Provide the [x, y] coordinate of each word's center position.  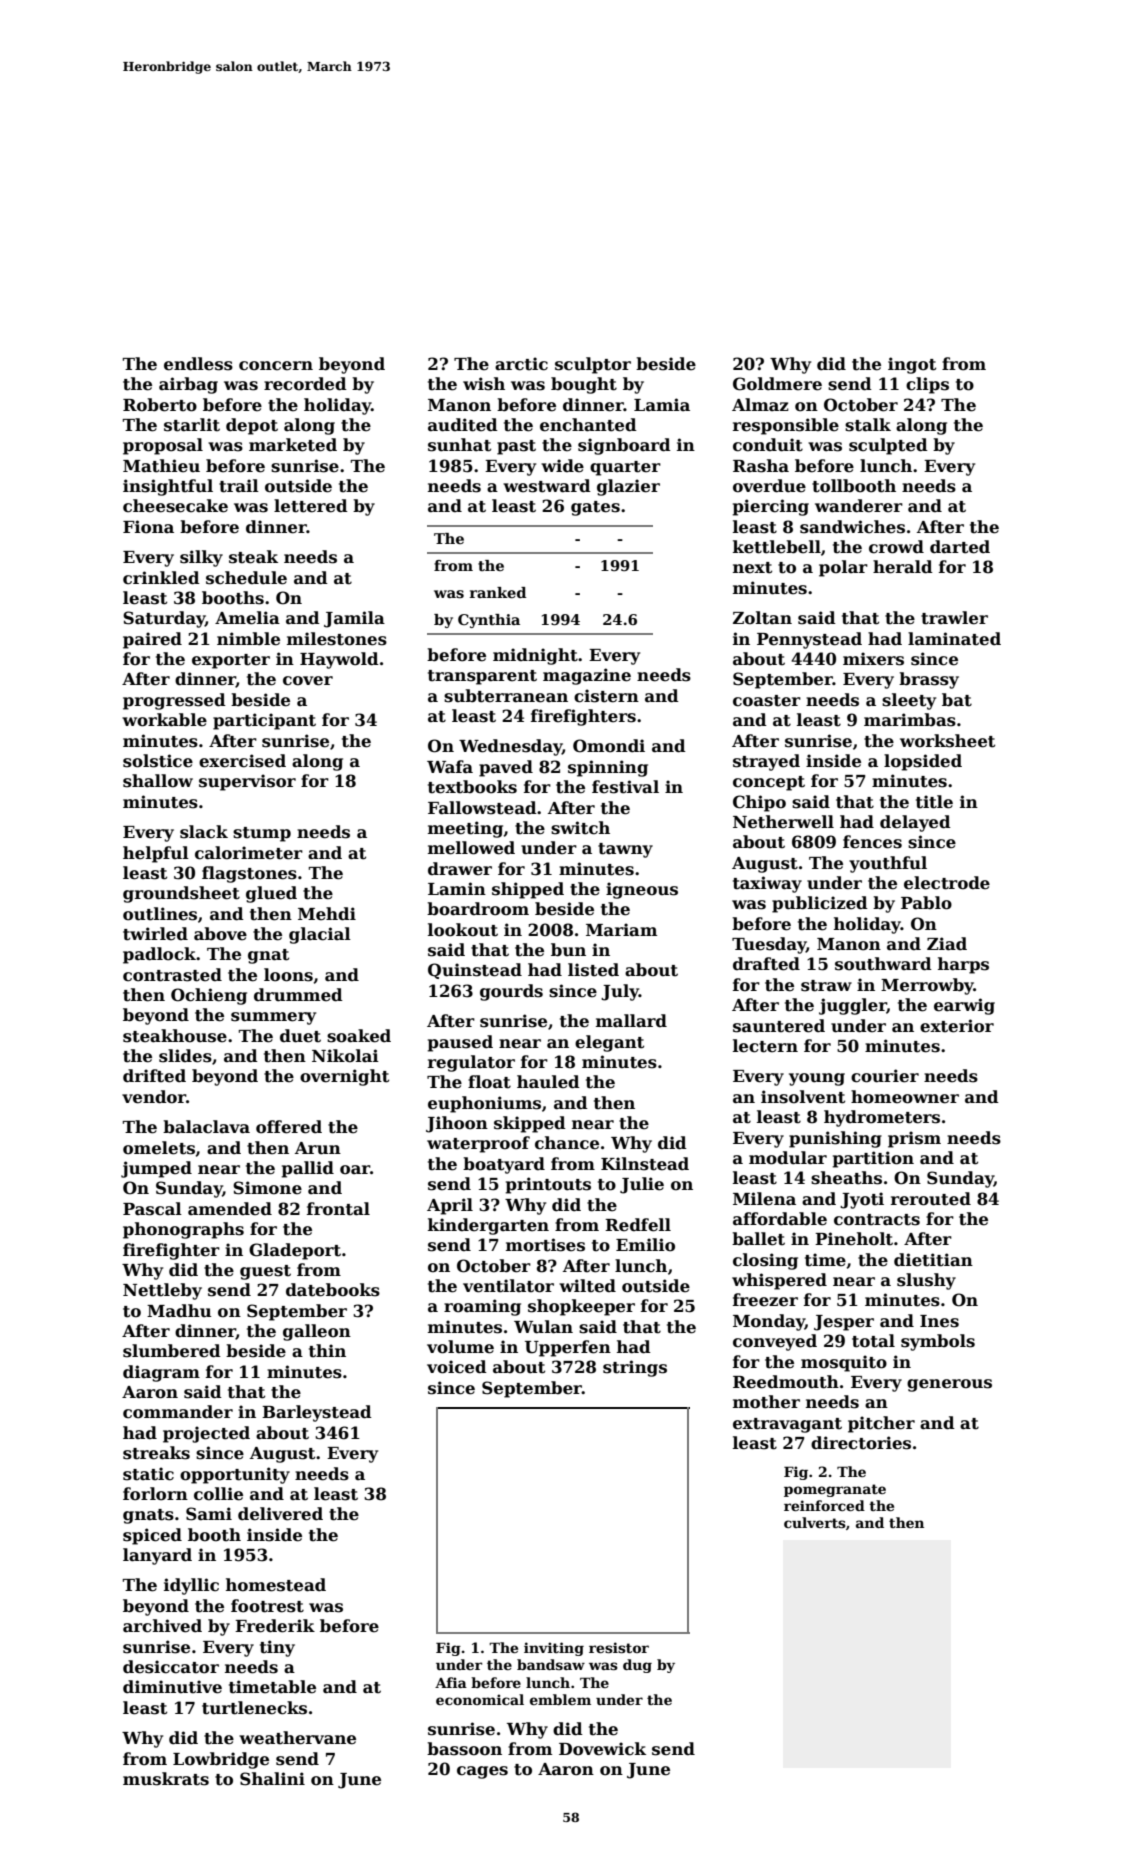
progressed [174, 701]
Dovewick [602, 1749]
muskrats [166, 1779]
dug [637, 1666]
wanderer [859, 506]
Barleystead [317, 1413]
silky [201, 558]
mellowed [471, 848]
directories [861, 1443]
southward [883, 964]
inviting [554, 1649]
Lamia [662, 405]
